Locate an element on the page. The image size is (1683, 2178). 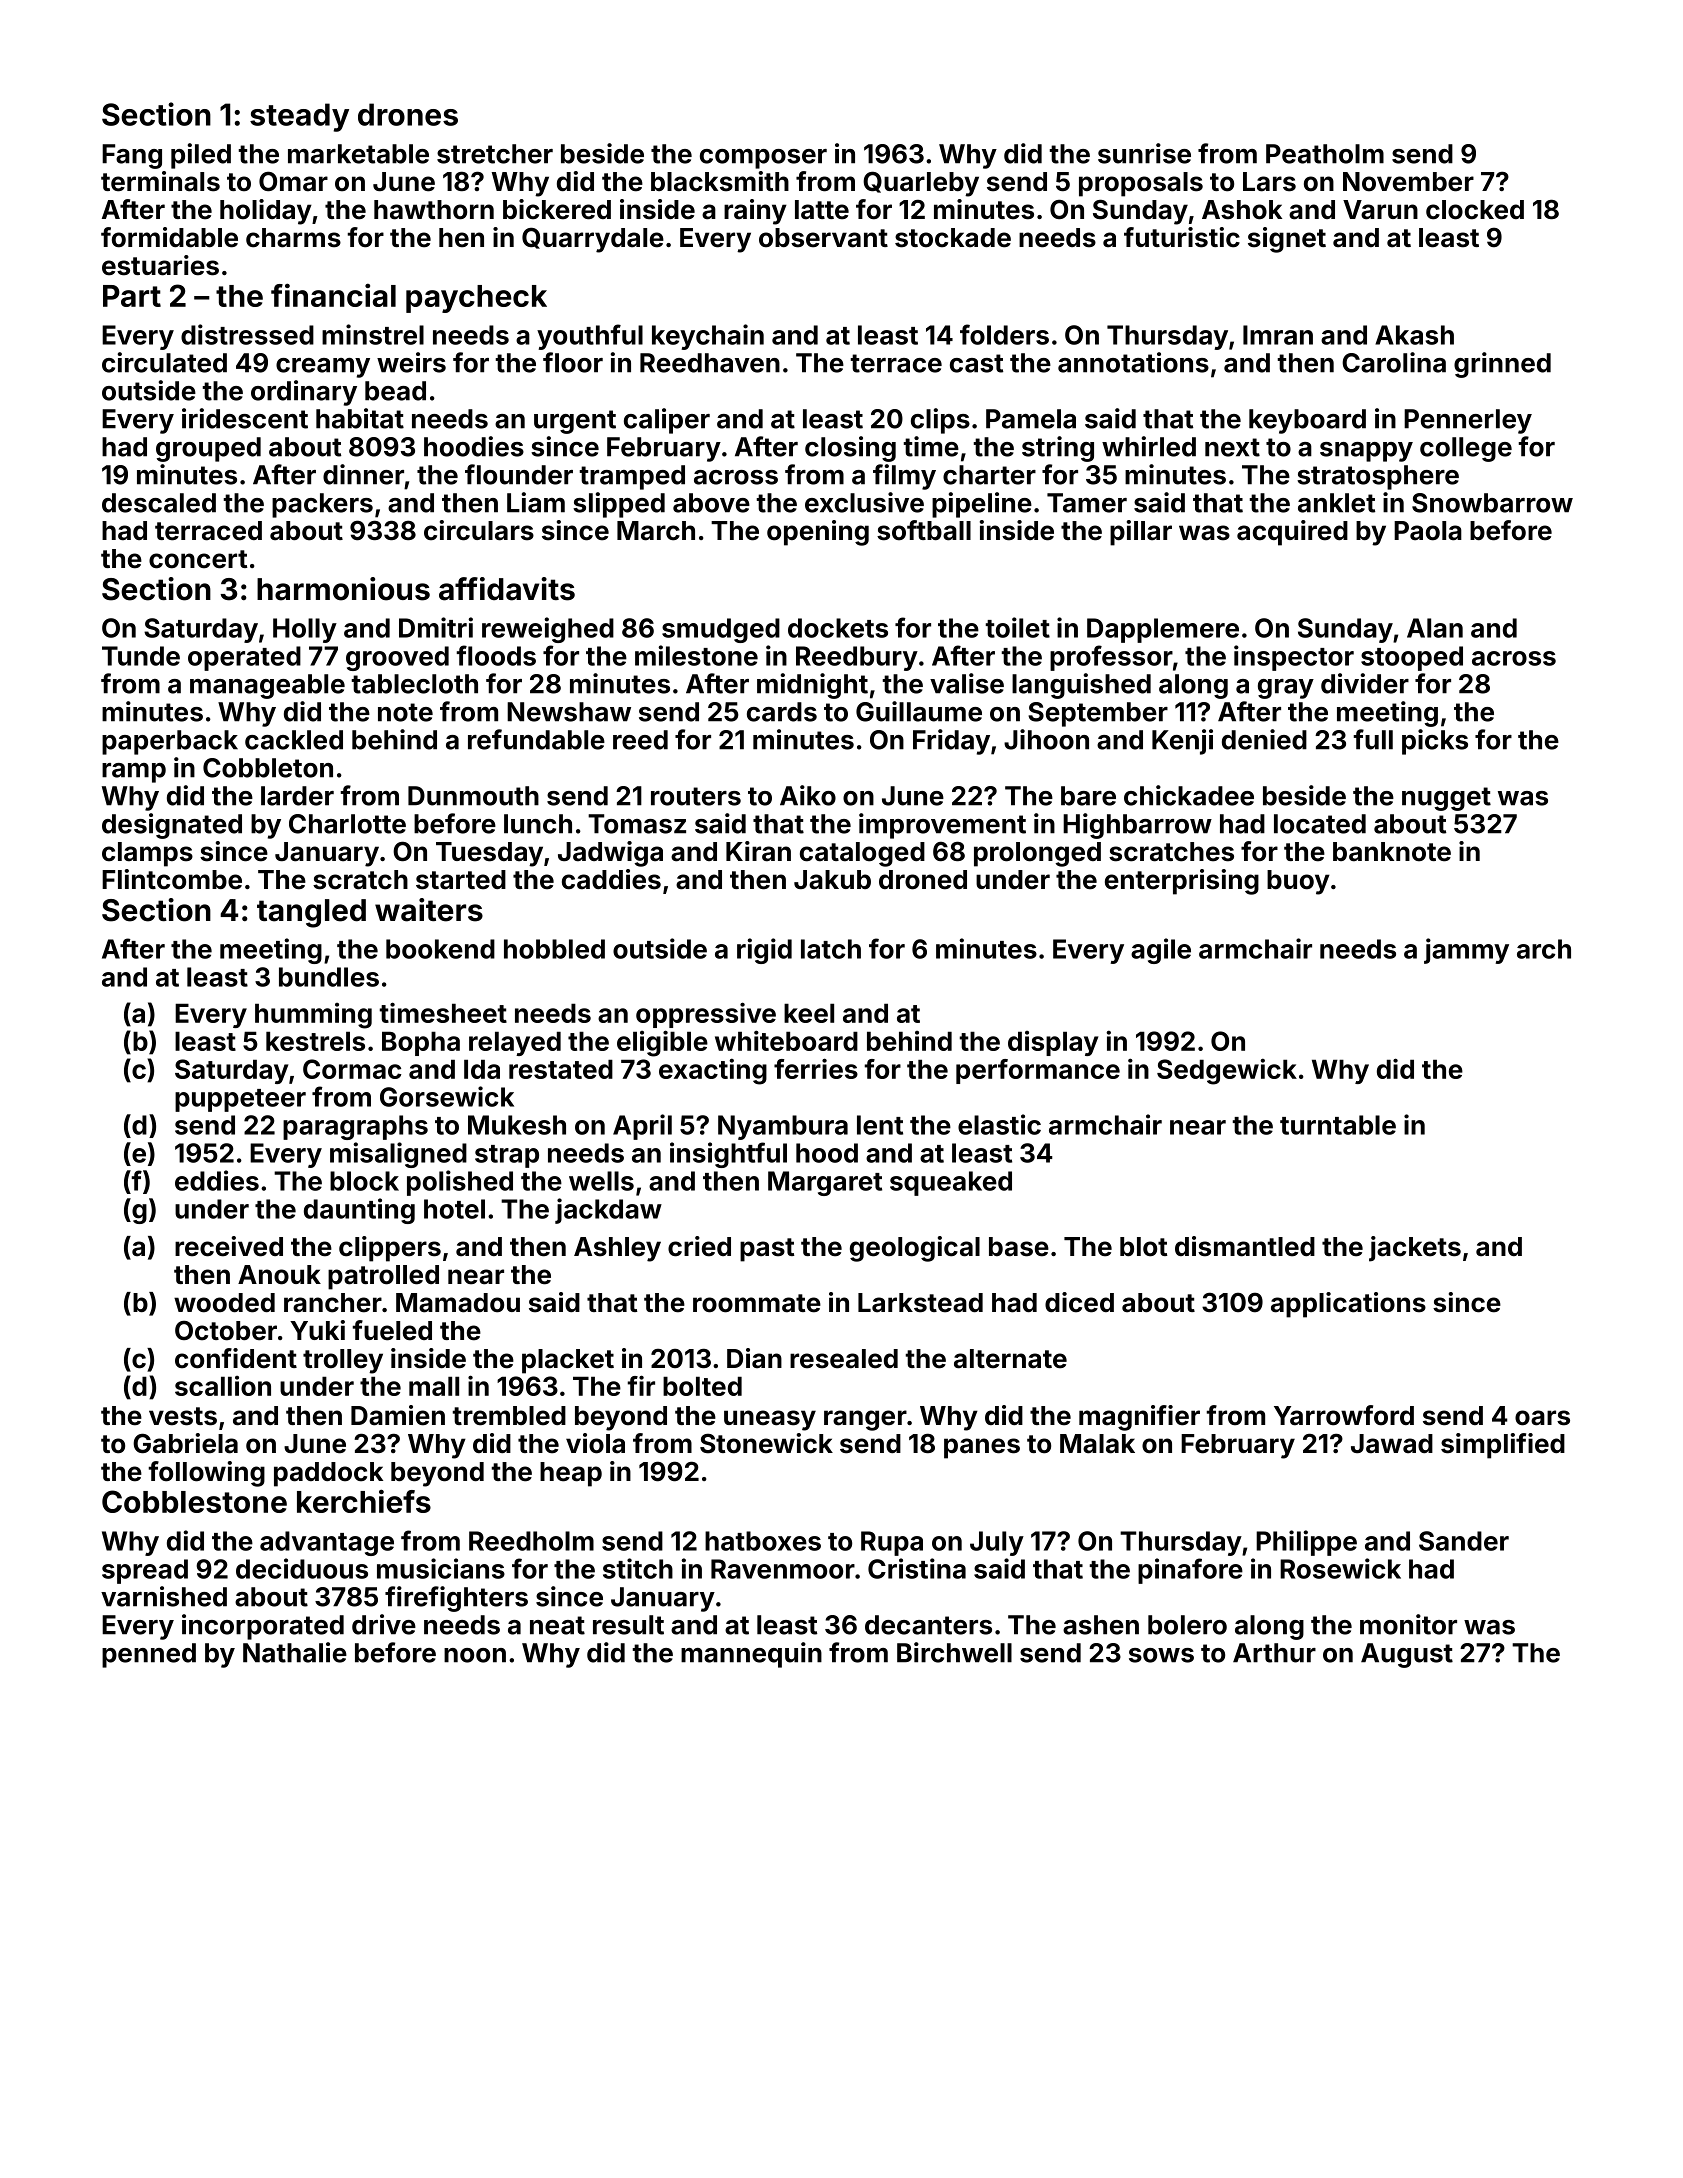
prolonged is located at coordinates (1037, 854).
